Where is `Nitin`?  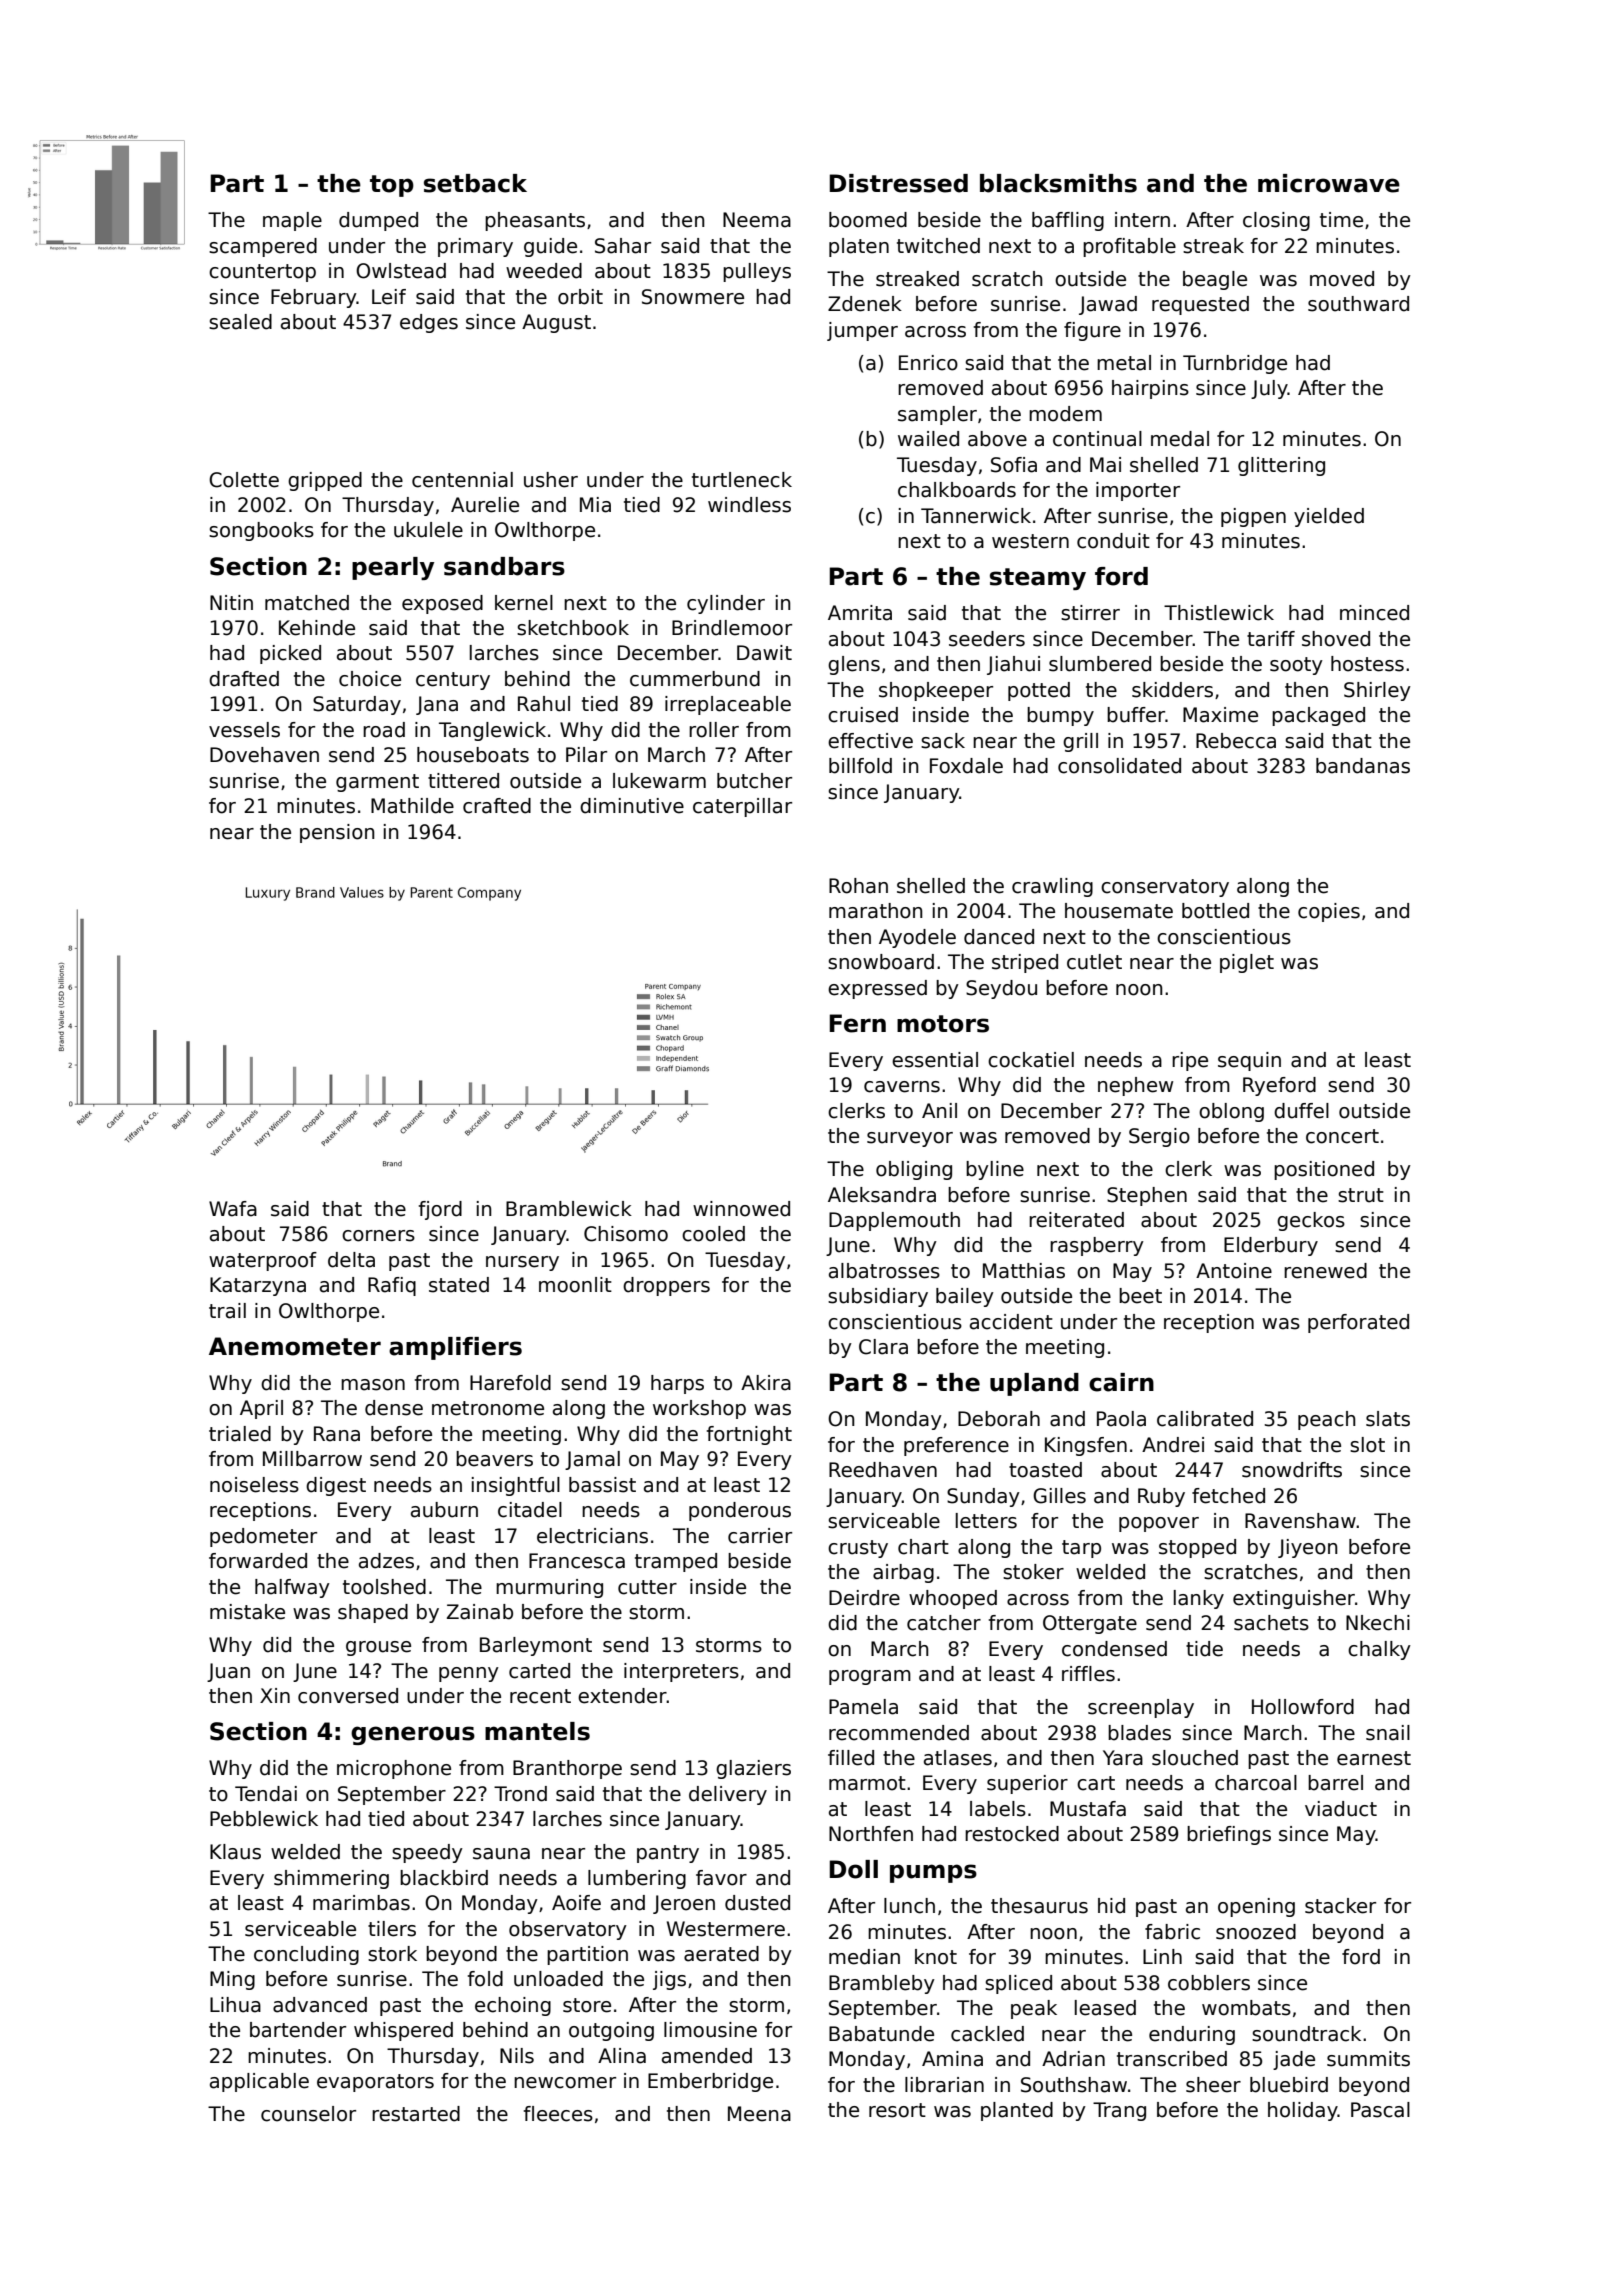
Nitin is located at coordinates (231, 602).
